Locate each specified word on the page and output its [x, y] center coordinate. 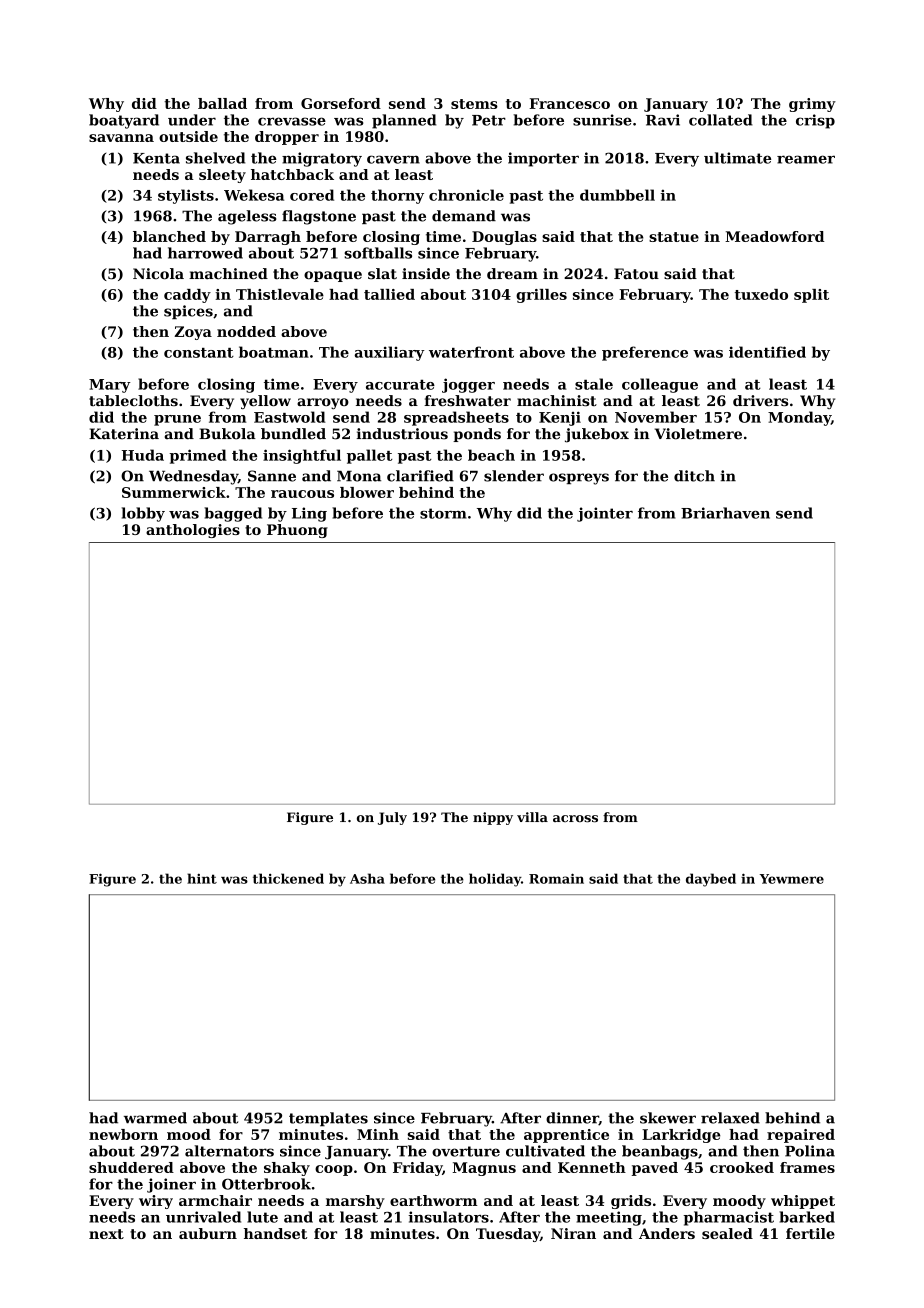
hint [202, 878]
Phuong [297, 531]
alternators [229, 1151]
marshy [355, 1202]
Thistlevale [280, 294]
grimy [812, 105]
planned [404, 121]
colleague [660, 385]
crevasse [292, 121]
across [575, 819]
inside [426, 274]
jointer [605, 514]
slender [514, 476]
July [392, 818]
